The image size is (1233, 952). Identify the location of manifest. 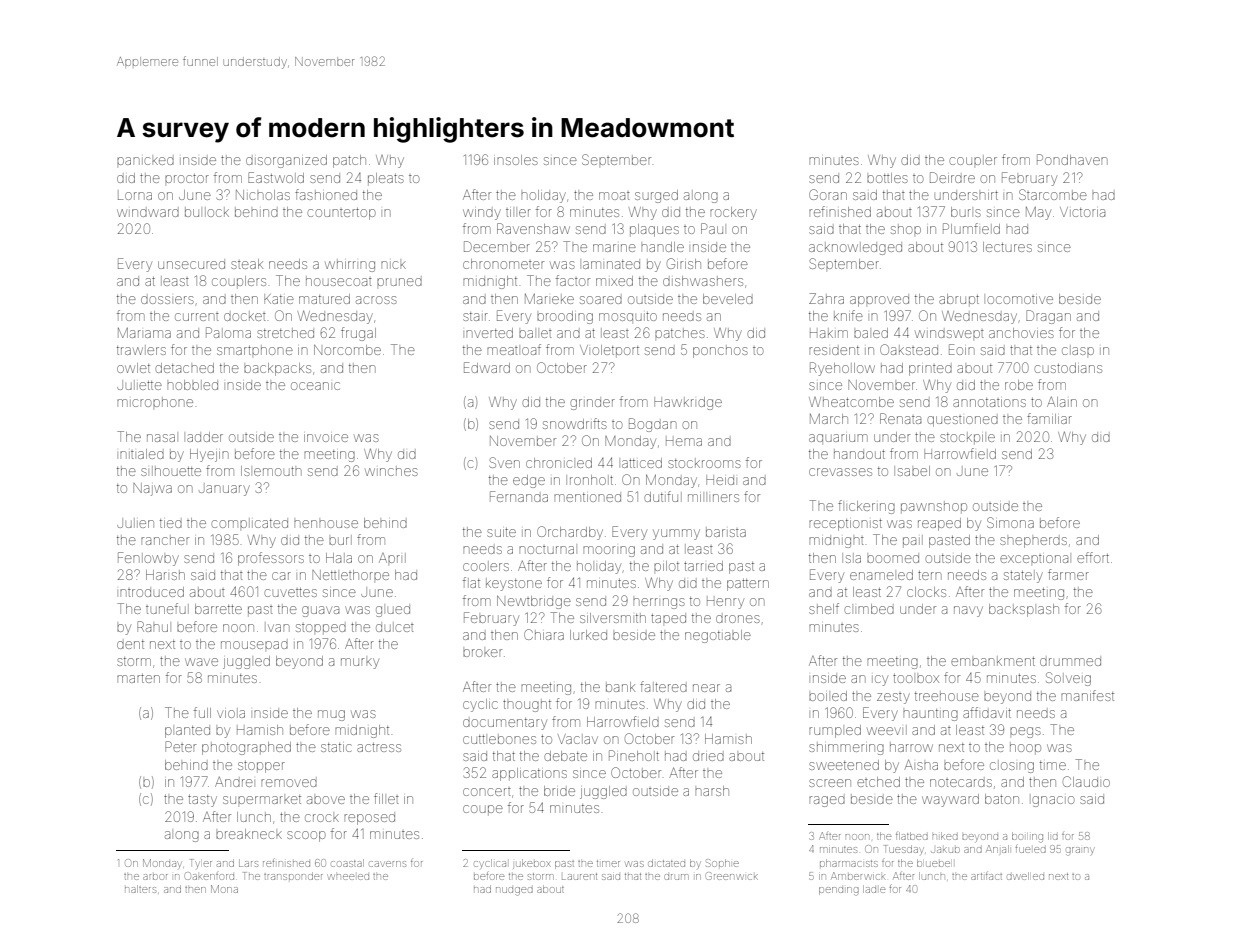
(1087, 695).
